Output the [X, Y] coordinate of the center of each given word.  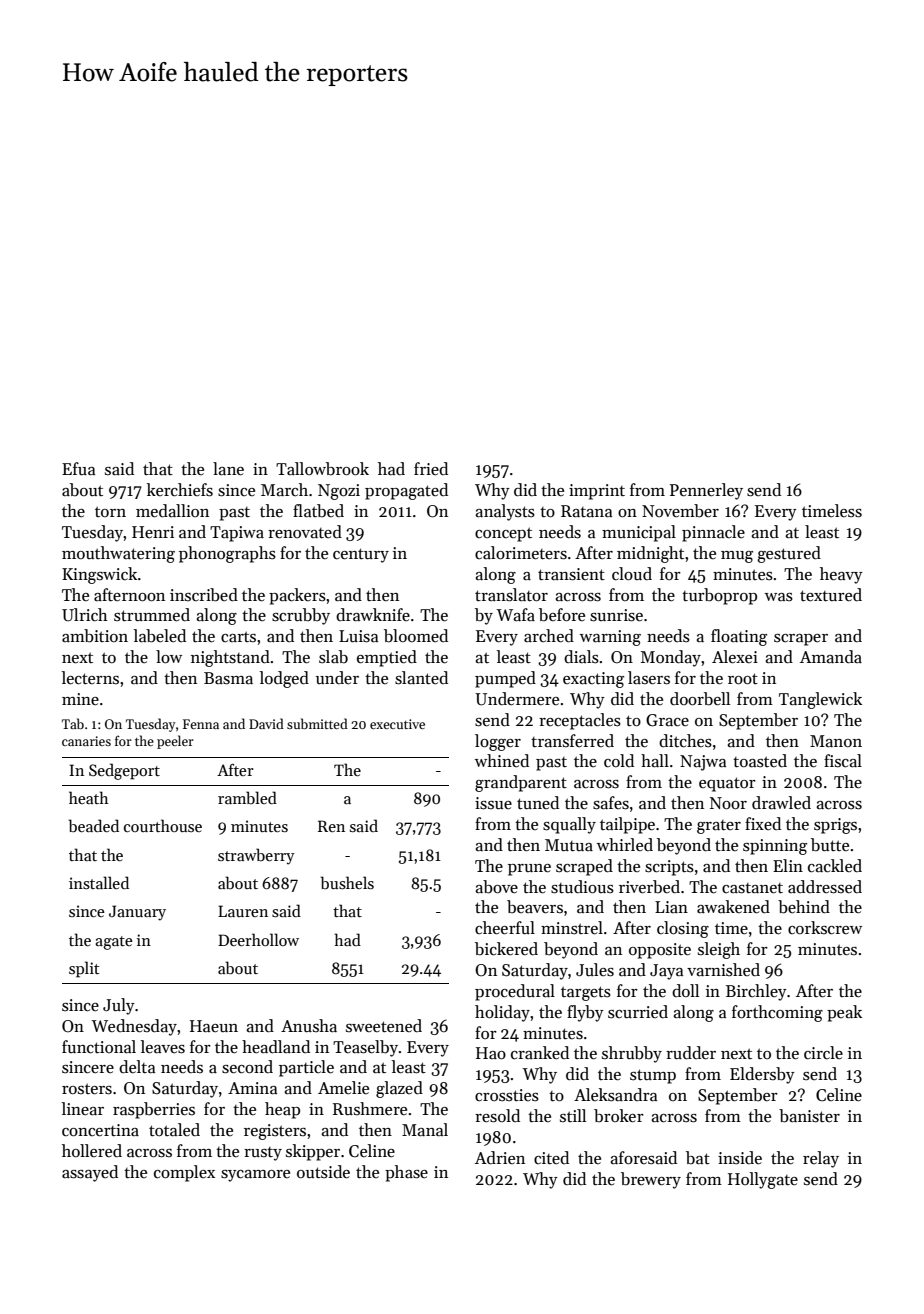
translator [511, 595]
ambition [95, 636]
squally [569, 825]
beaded [93, 826]
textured [831, 595]
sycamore [255, 1176]
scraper [801, 640]
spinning [775, 847]
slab [333, 657]
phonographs [227, 554]
